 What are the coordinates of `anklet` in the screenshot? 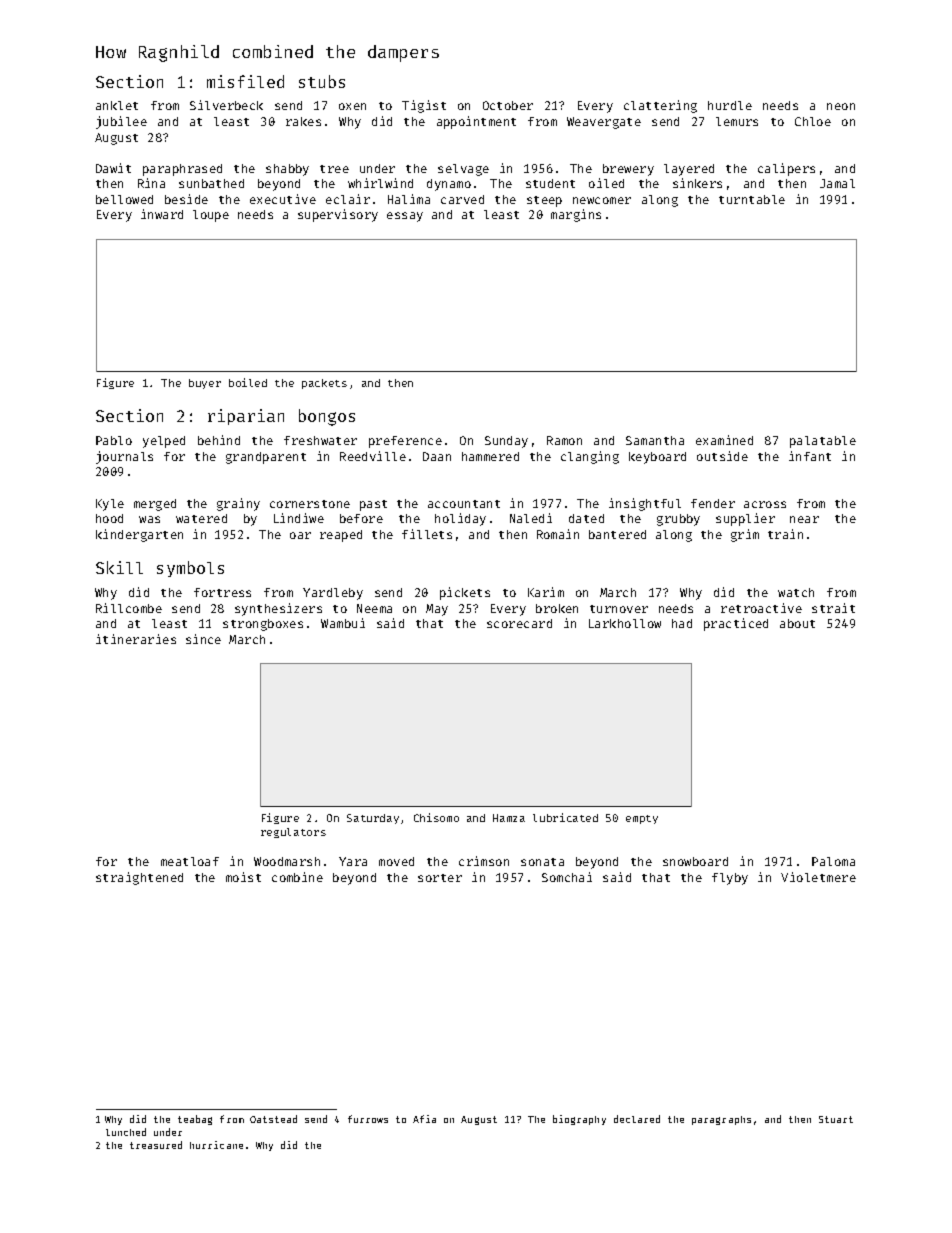 It's located at (117, 105).
